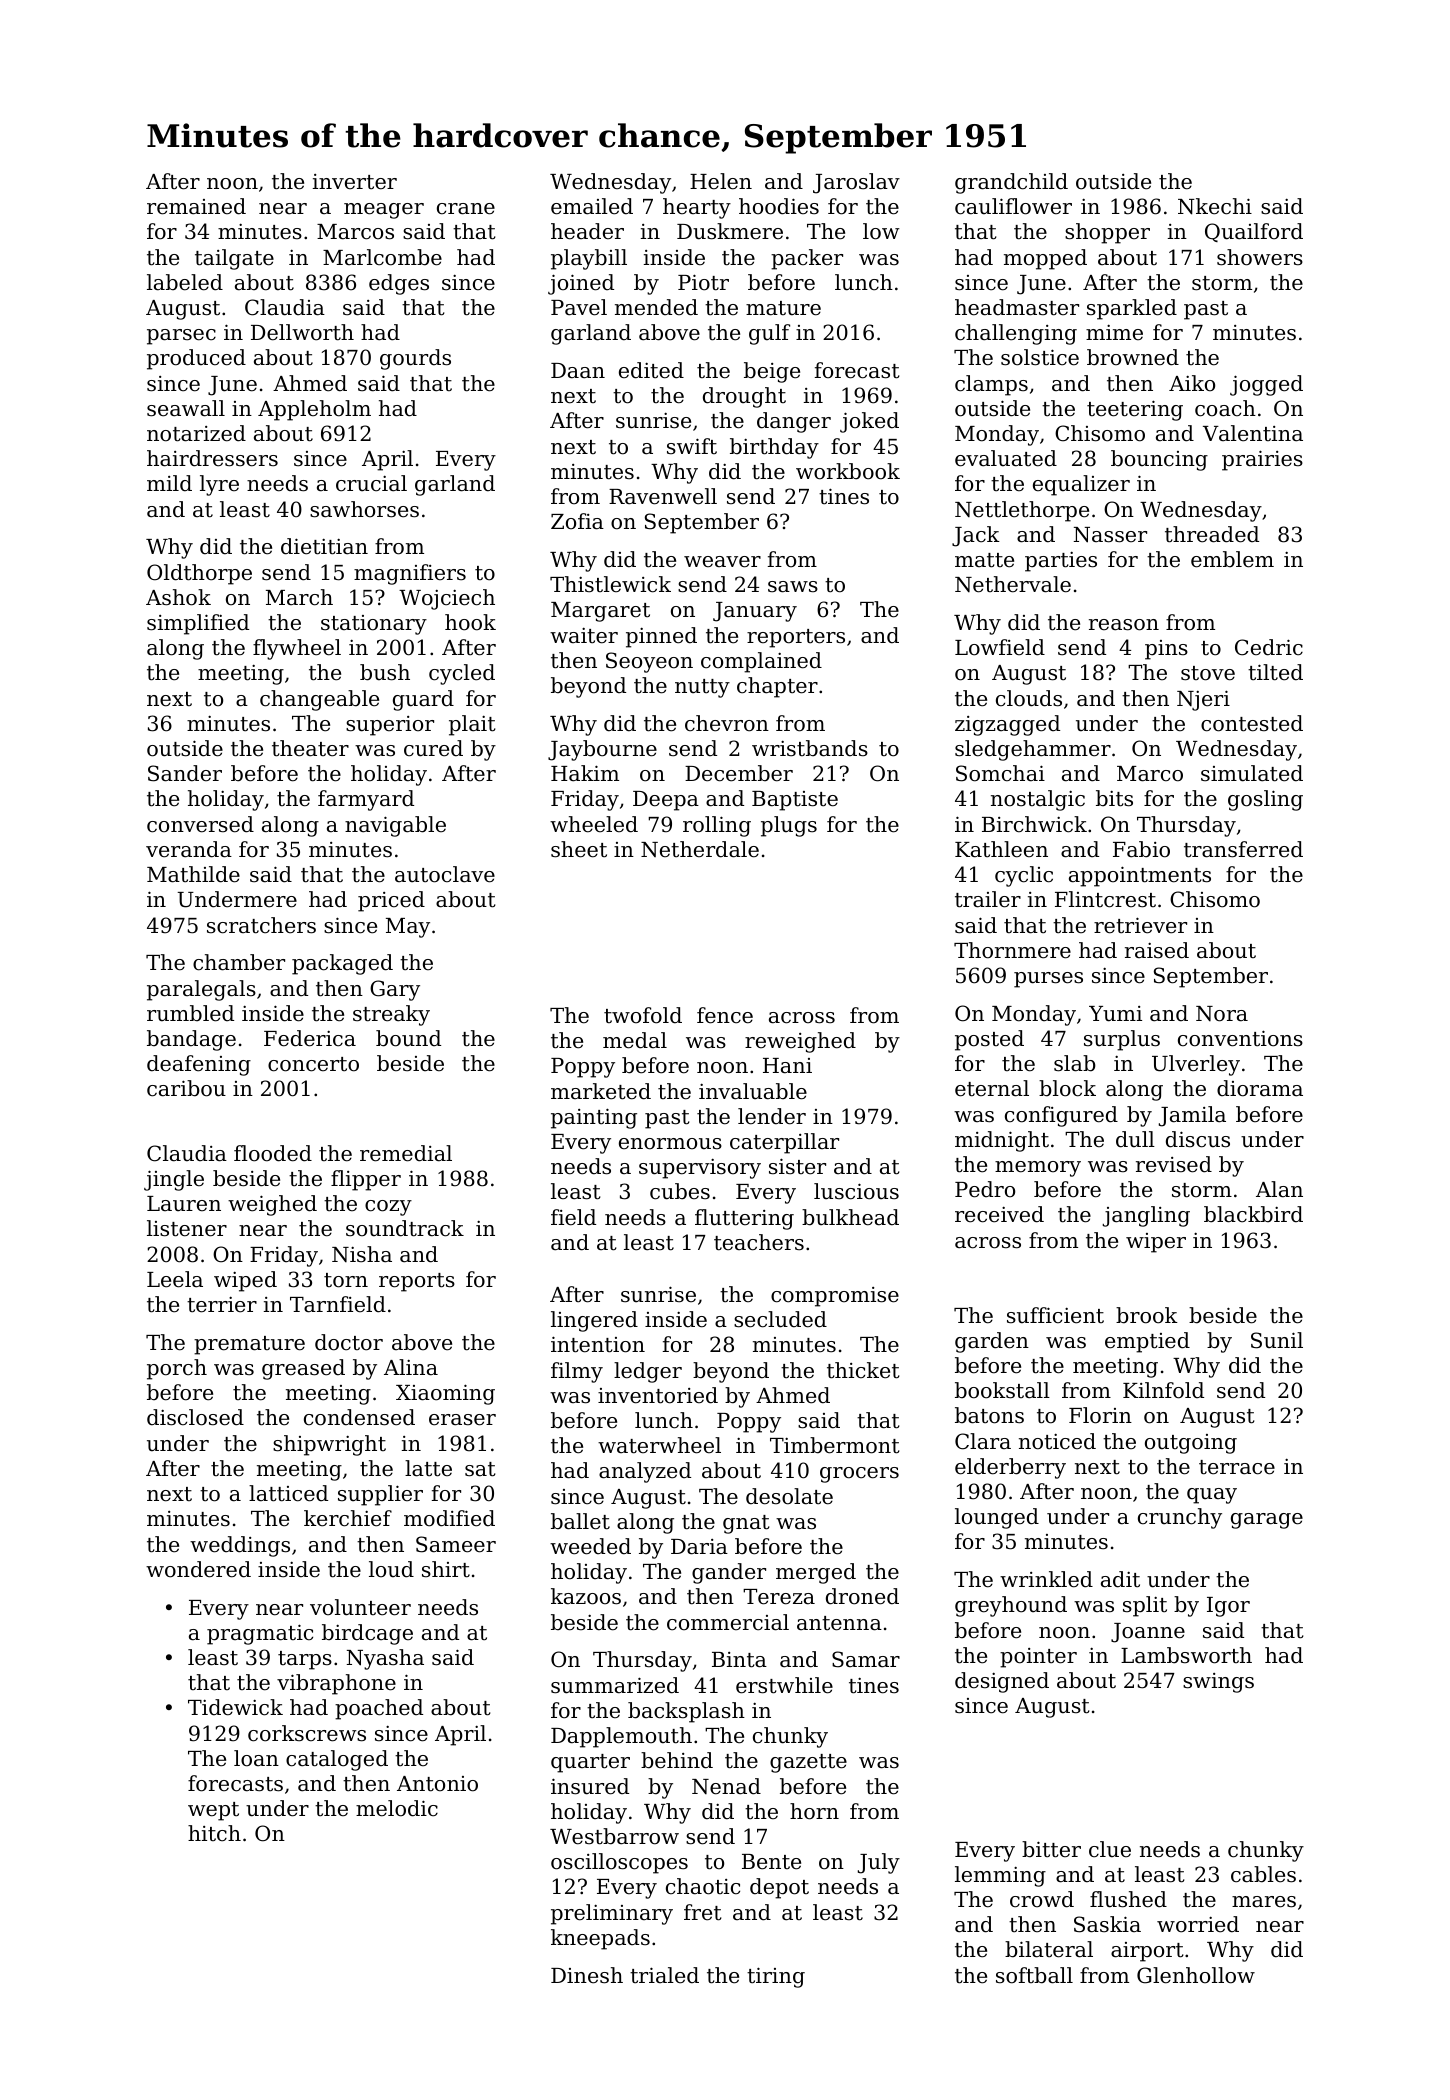 The image size is (1450, 2100). Describe the element at coordinates (601, 1091) in the image. I see `marketed` at that location.
